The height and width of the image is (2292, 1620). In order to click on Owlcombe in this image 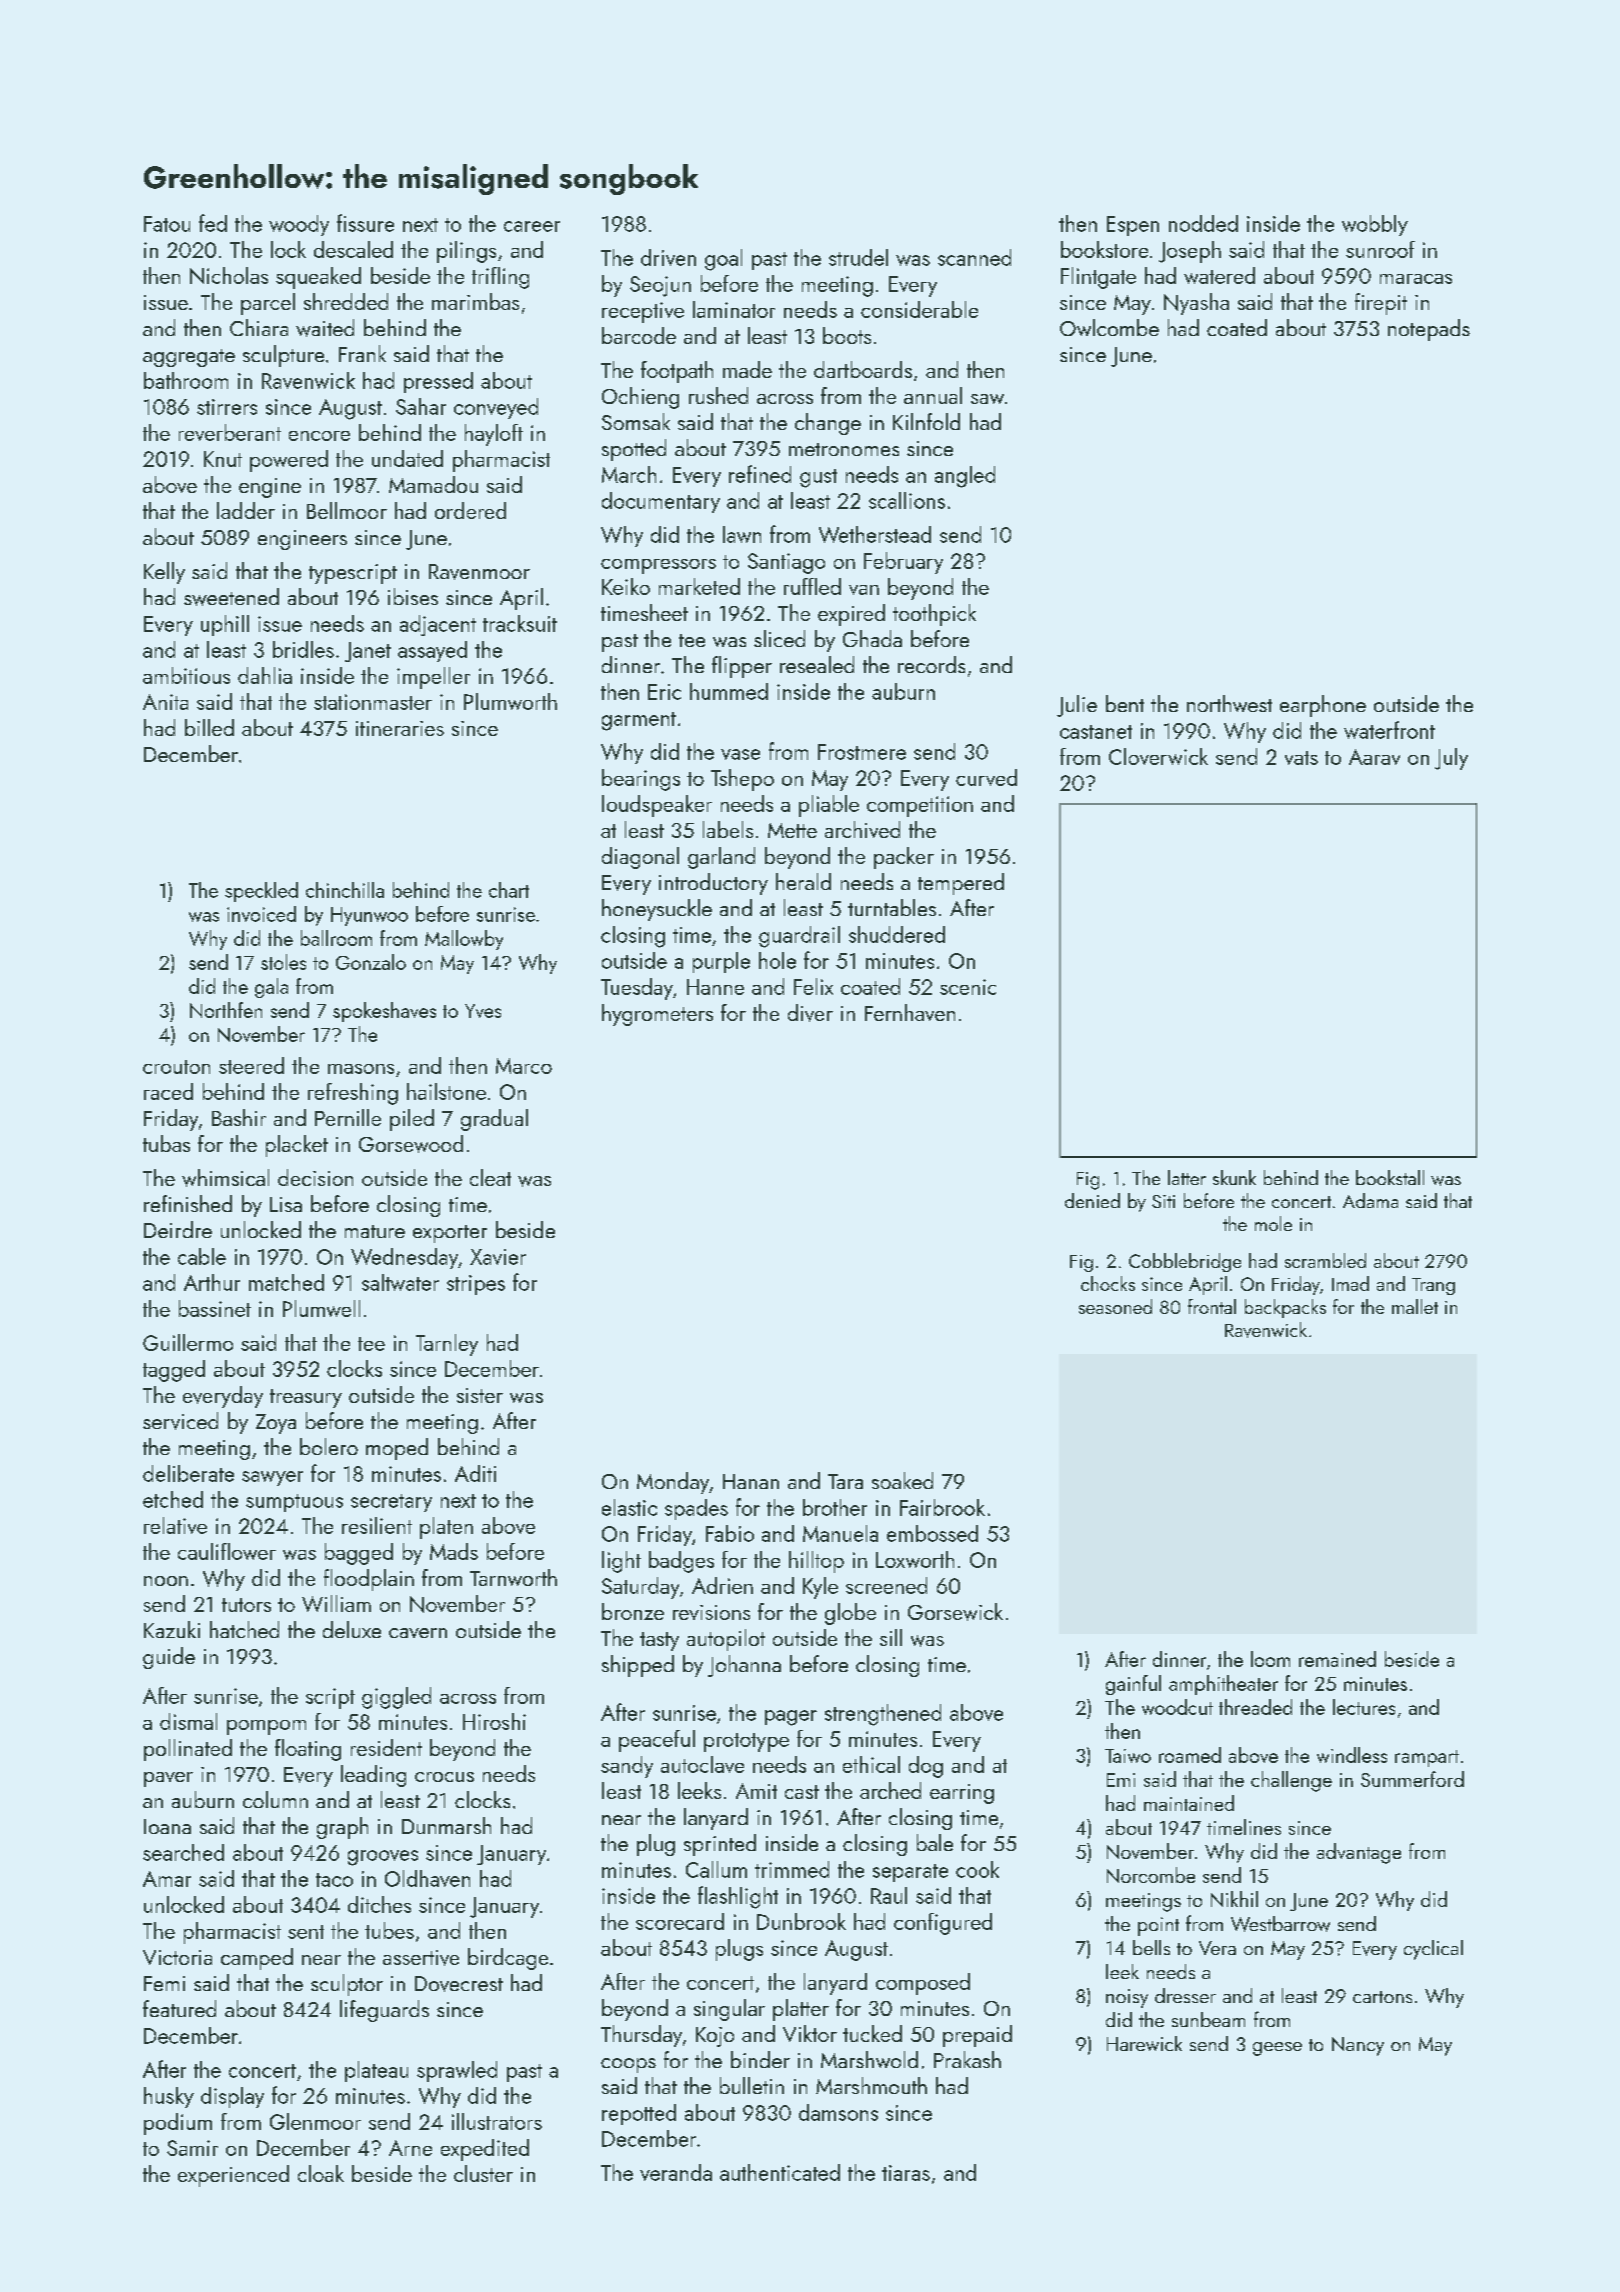, I will do `click(1109, 327)`.
